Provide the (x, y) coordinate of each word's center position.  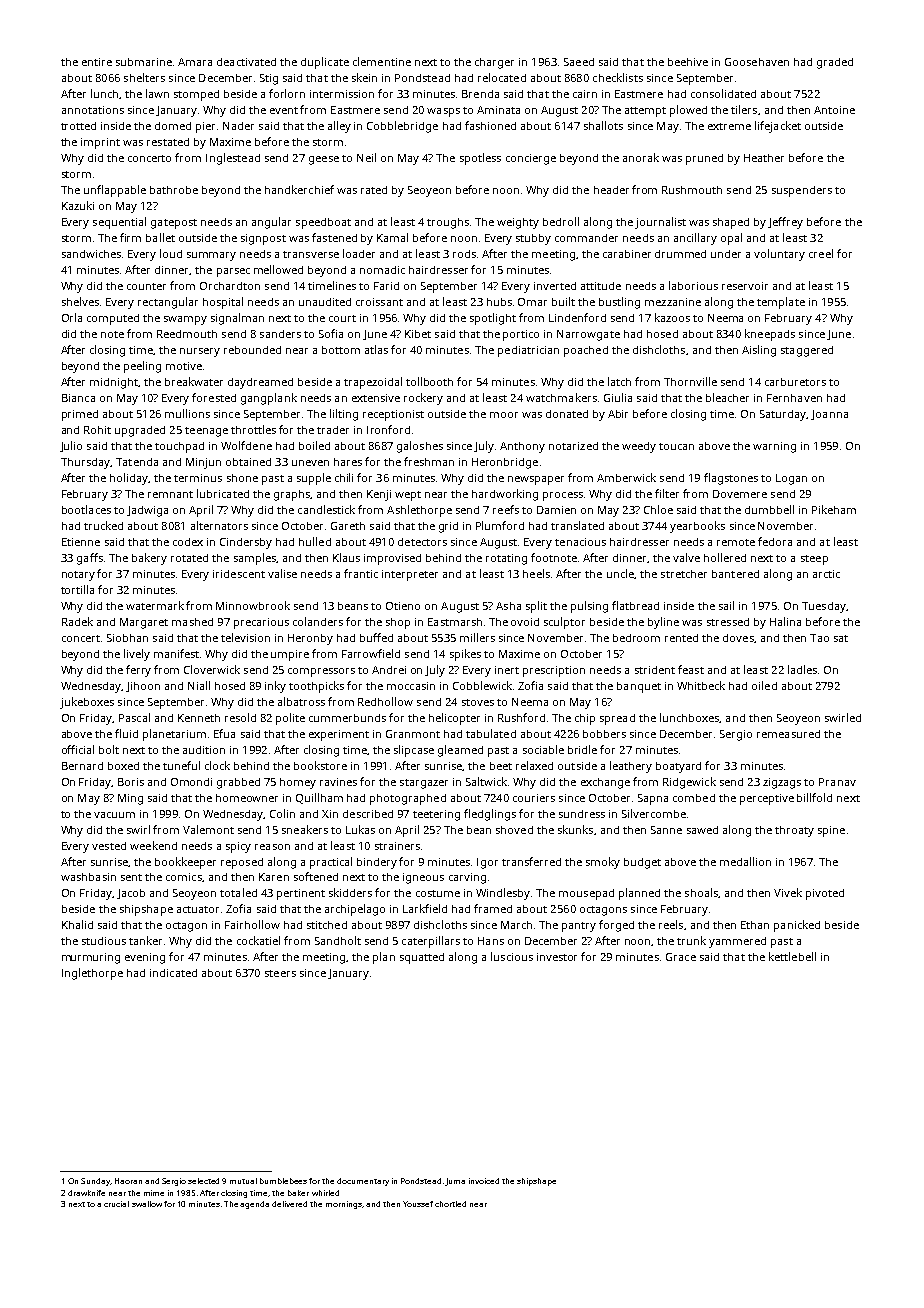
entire (97, 62)
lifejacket (778, 127)
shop (398, 623)
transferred (531, 861)
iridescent (239, 574)
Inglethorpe (92, 974)
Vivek (788, 892)
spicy (238, 847)
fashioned (490, 125)
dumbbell (769, 509)
